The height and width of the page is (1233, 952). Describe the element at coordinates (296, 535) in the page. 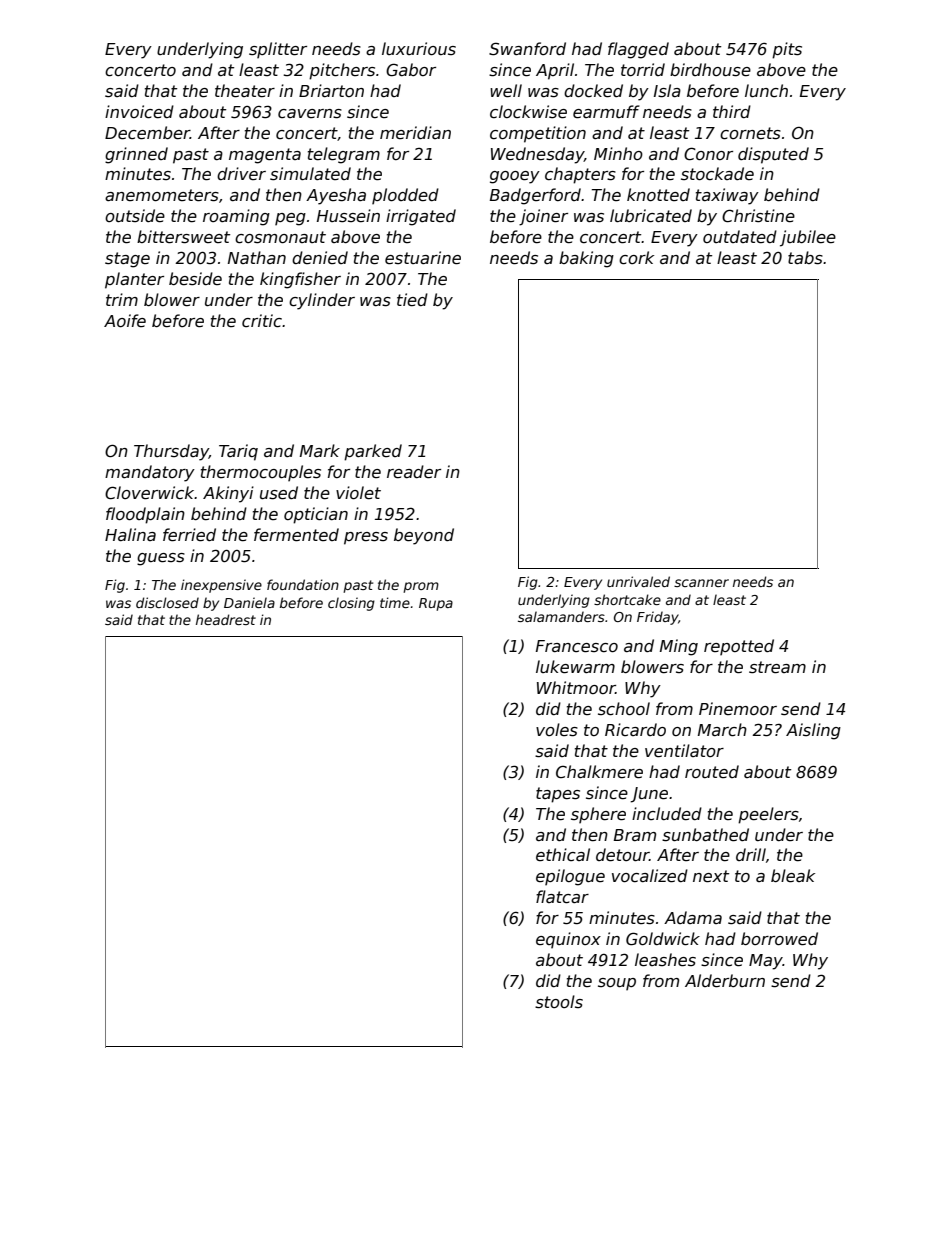

I see `fermented` at that location.
